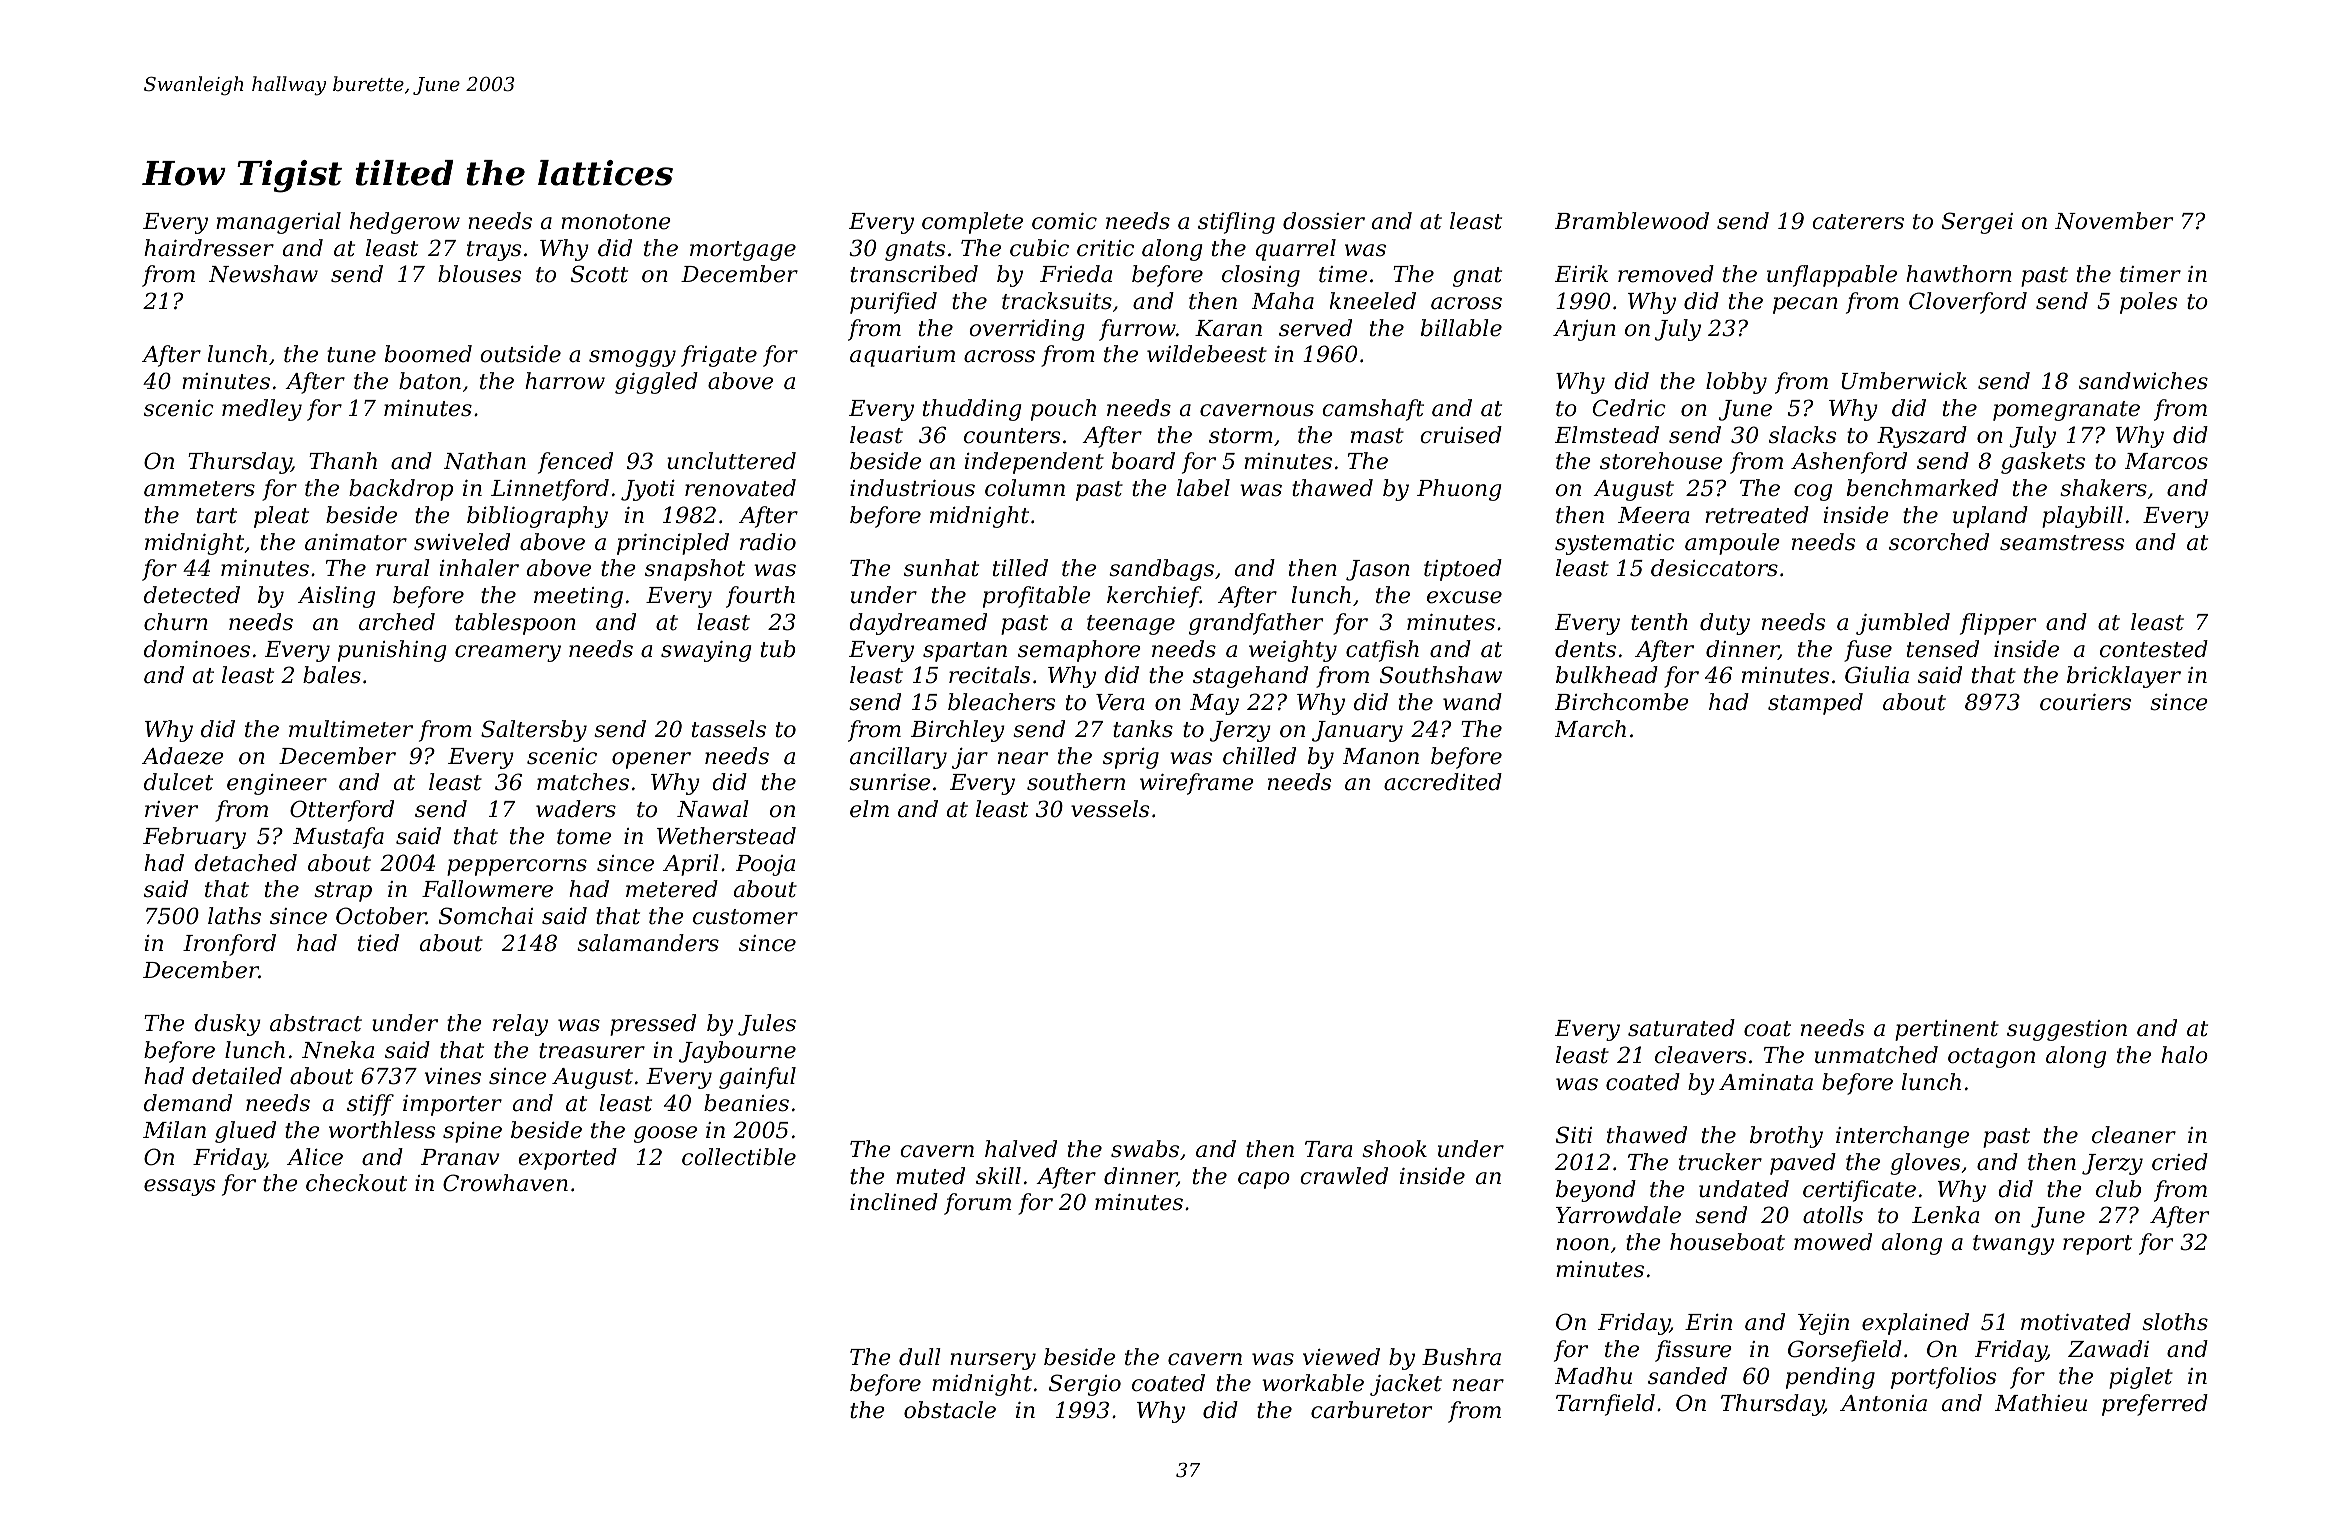  I want to click on obstacle, so click(950, 1410).
